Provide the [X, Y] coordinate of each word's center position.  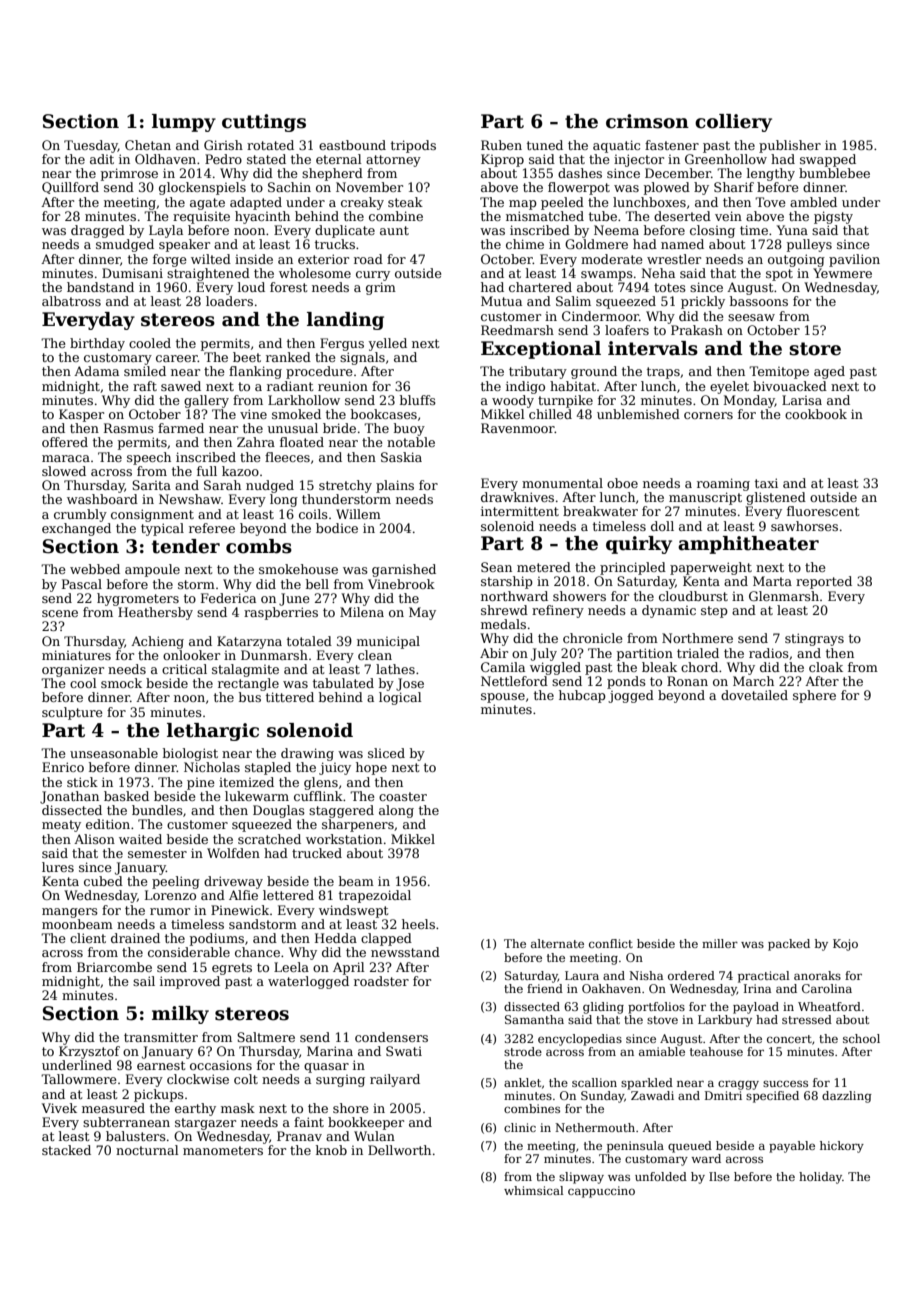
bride [339, 428]
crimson [647, 121]
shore [351, 1108]
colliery [733, 123]
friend [545, 988]
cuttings [264, 123]
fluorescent [823, 511]
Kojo [845, 945]
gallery [206, 401]
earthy [195, 1109]
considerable [189, 952]
